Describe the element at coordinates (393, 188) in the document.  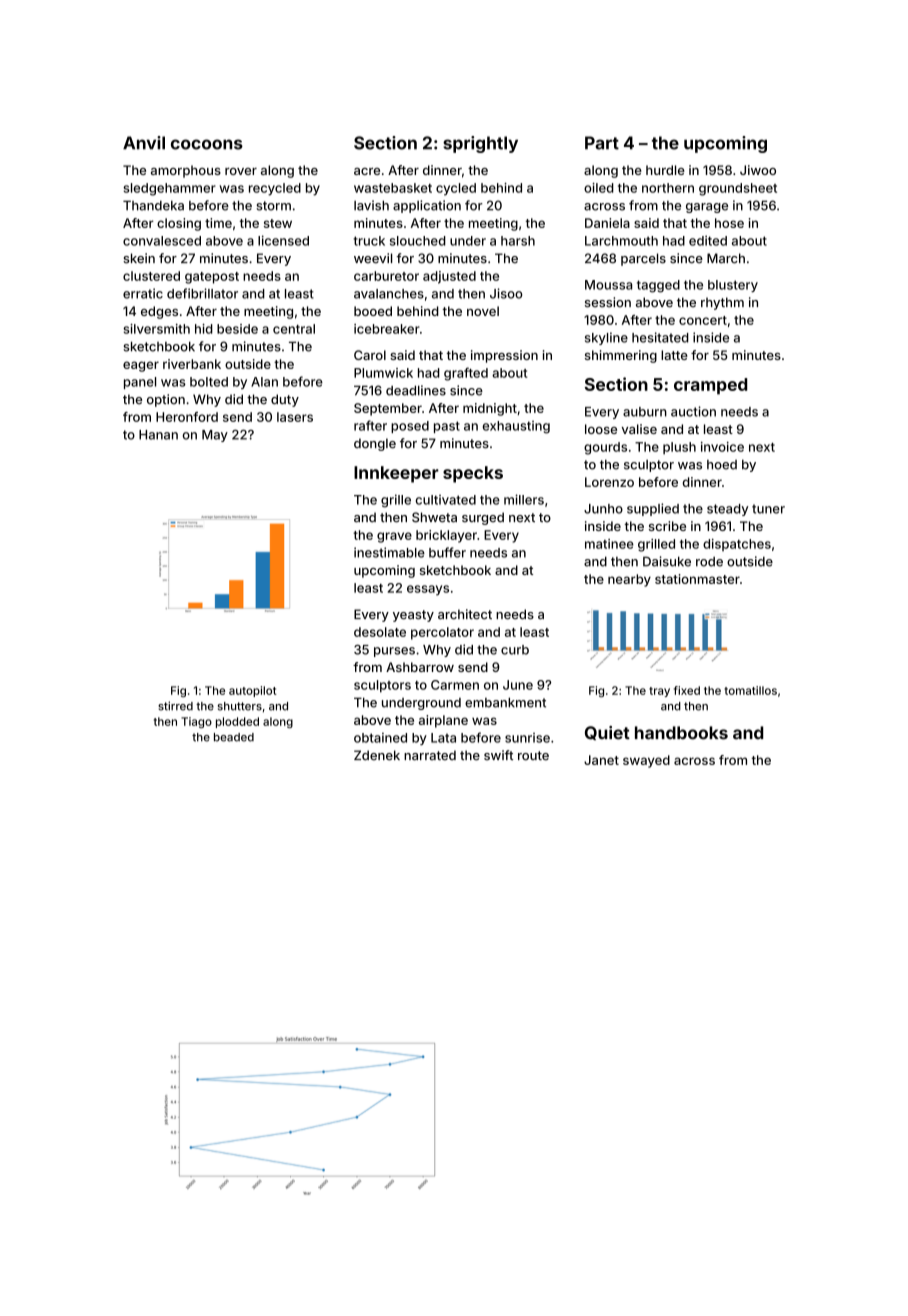
I see `wastebasket` at that location.
